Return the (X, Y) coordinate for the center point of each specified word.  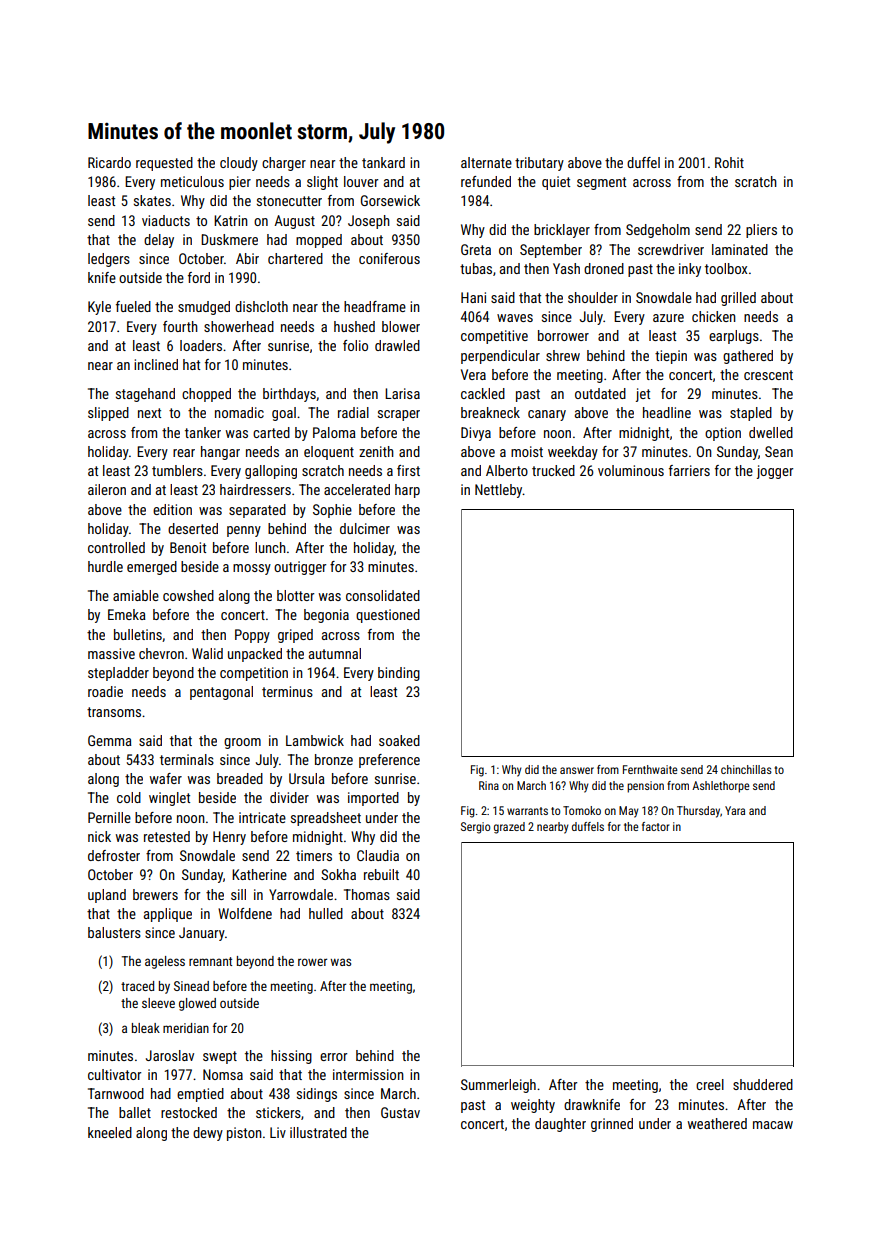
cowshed (188, 595)
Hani (473, 297)
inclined (156, 364)
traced (137, 986)
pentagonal (221, 693)
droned (604, 268)
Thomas (367, 894)
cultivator (114, 1074)
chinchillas (746, 769)
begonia (326, 616)
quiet (556, 183)
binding (399, 674)
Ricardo (109, 162)
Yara (735, 810)
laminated (740, 249)
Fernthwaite (650, 769)
